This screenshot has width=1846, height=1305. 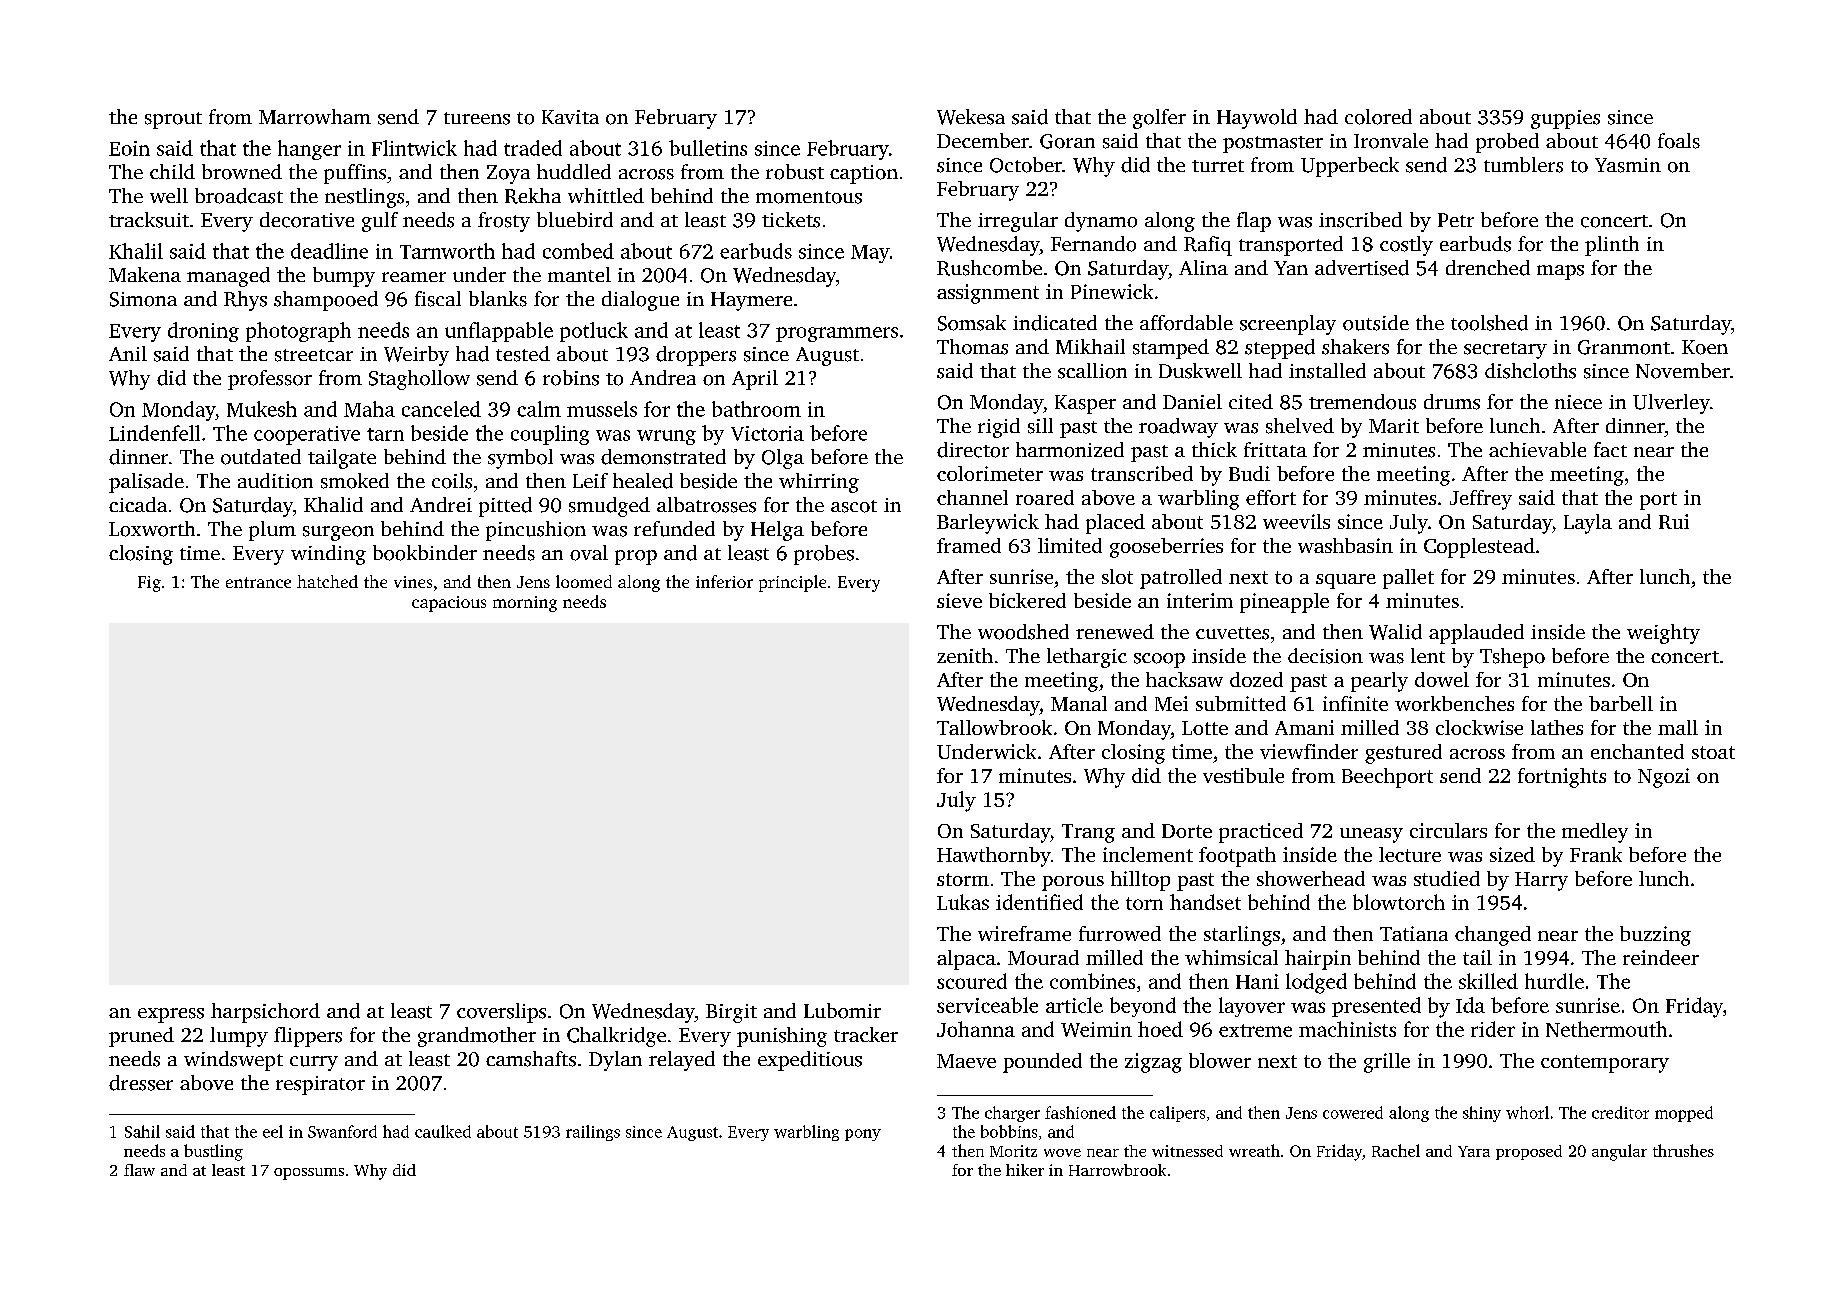 I want to click on tracksuit, so click(x=149, y=220).
